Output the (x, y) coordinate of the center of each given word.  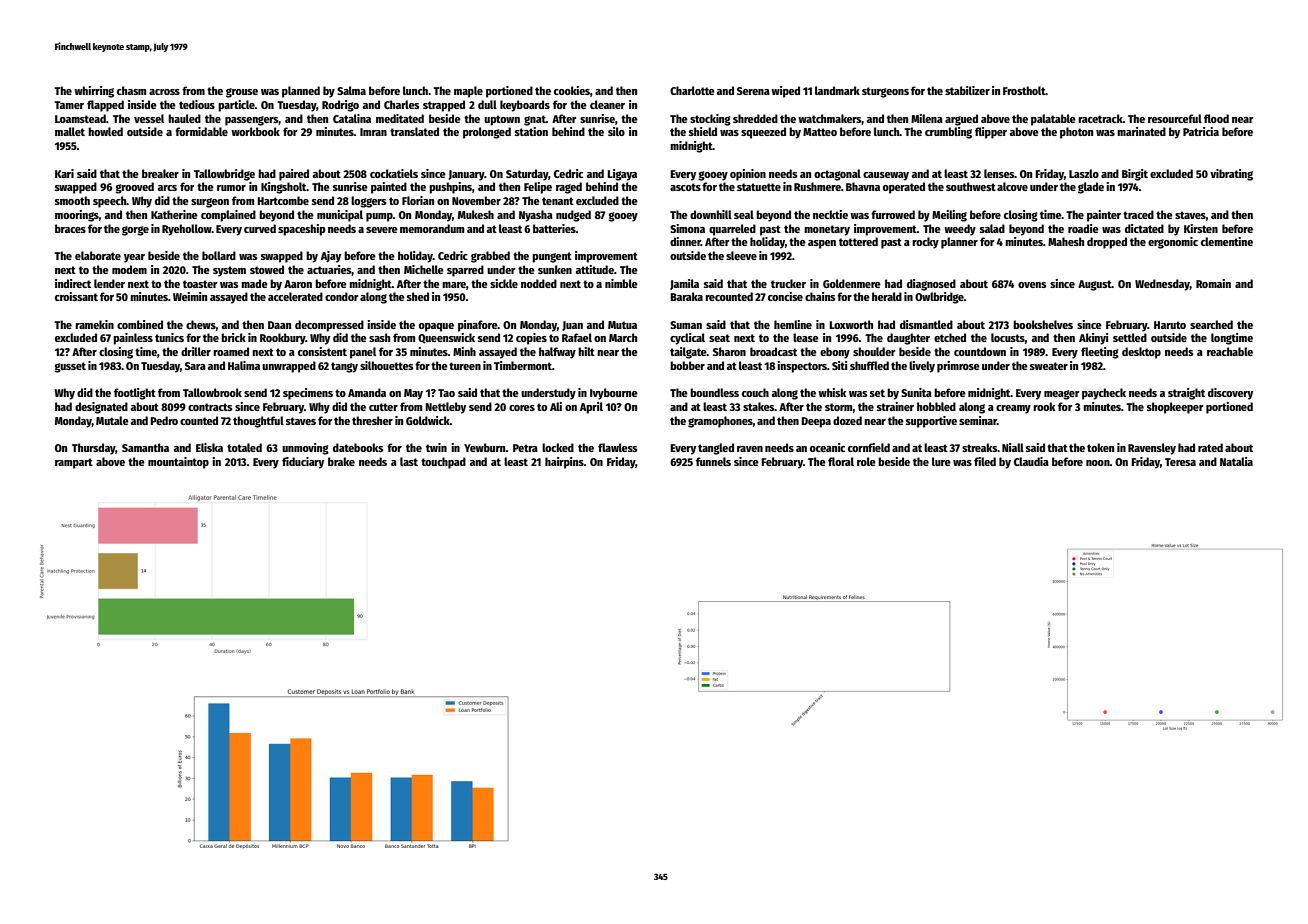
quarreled (732, 230)
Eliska (209, 447)
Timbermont (523, 365)
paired (294, 175)
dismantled (926, 324)
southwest (971, 186)
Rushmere (817, 186)
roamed (231, 351)
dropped (1107, 243)
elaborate (98, 255)
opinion (748, 175)
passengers (252, 121)
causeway (886, 176)
